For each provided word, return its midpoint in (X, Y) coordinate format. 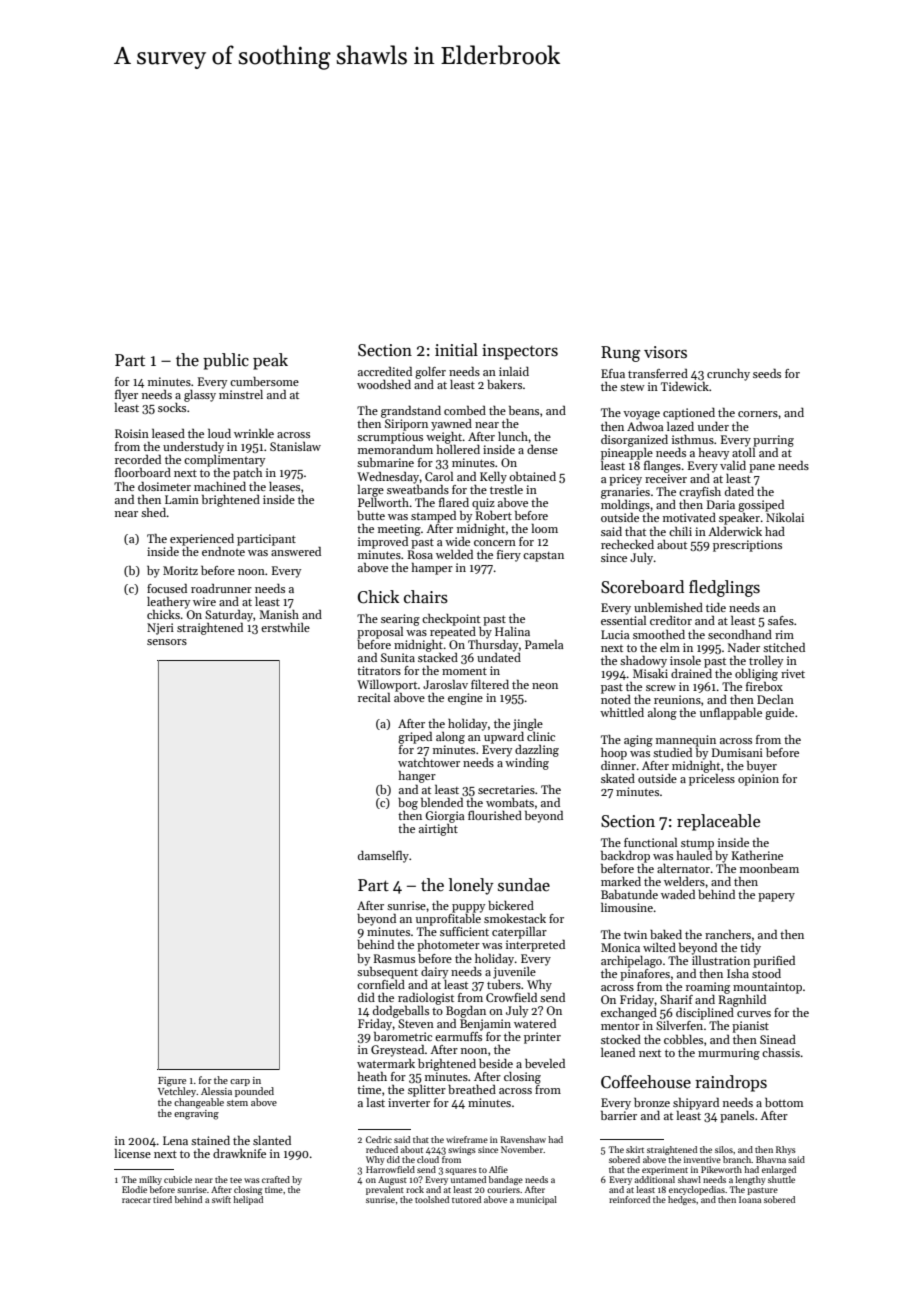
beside (496, 1063)
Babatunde (629, 894)
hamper (432, 569)
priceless (712, 780)
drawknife (239, 1153)
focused (167, 588)
